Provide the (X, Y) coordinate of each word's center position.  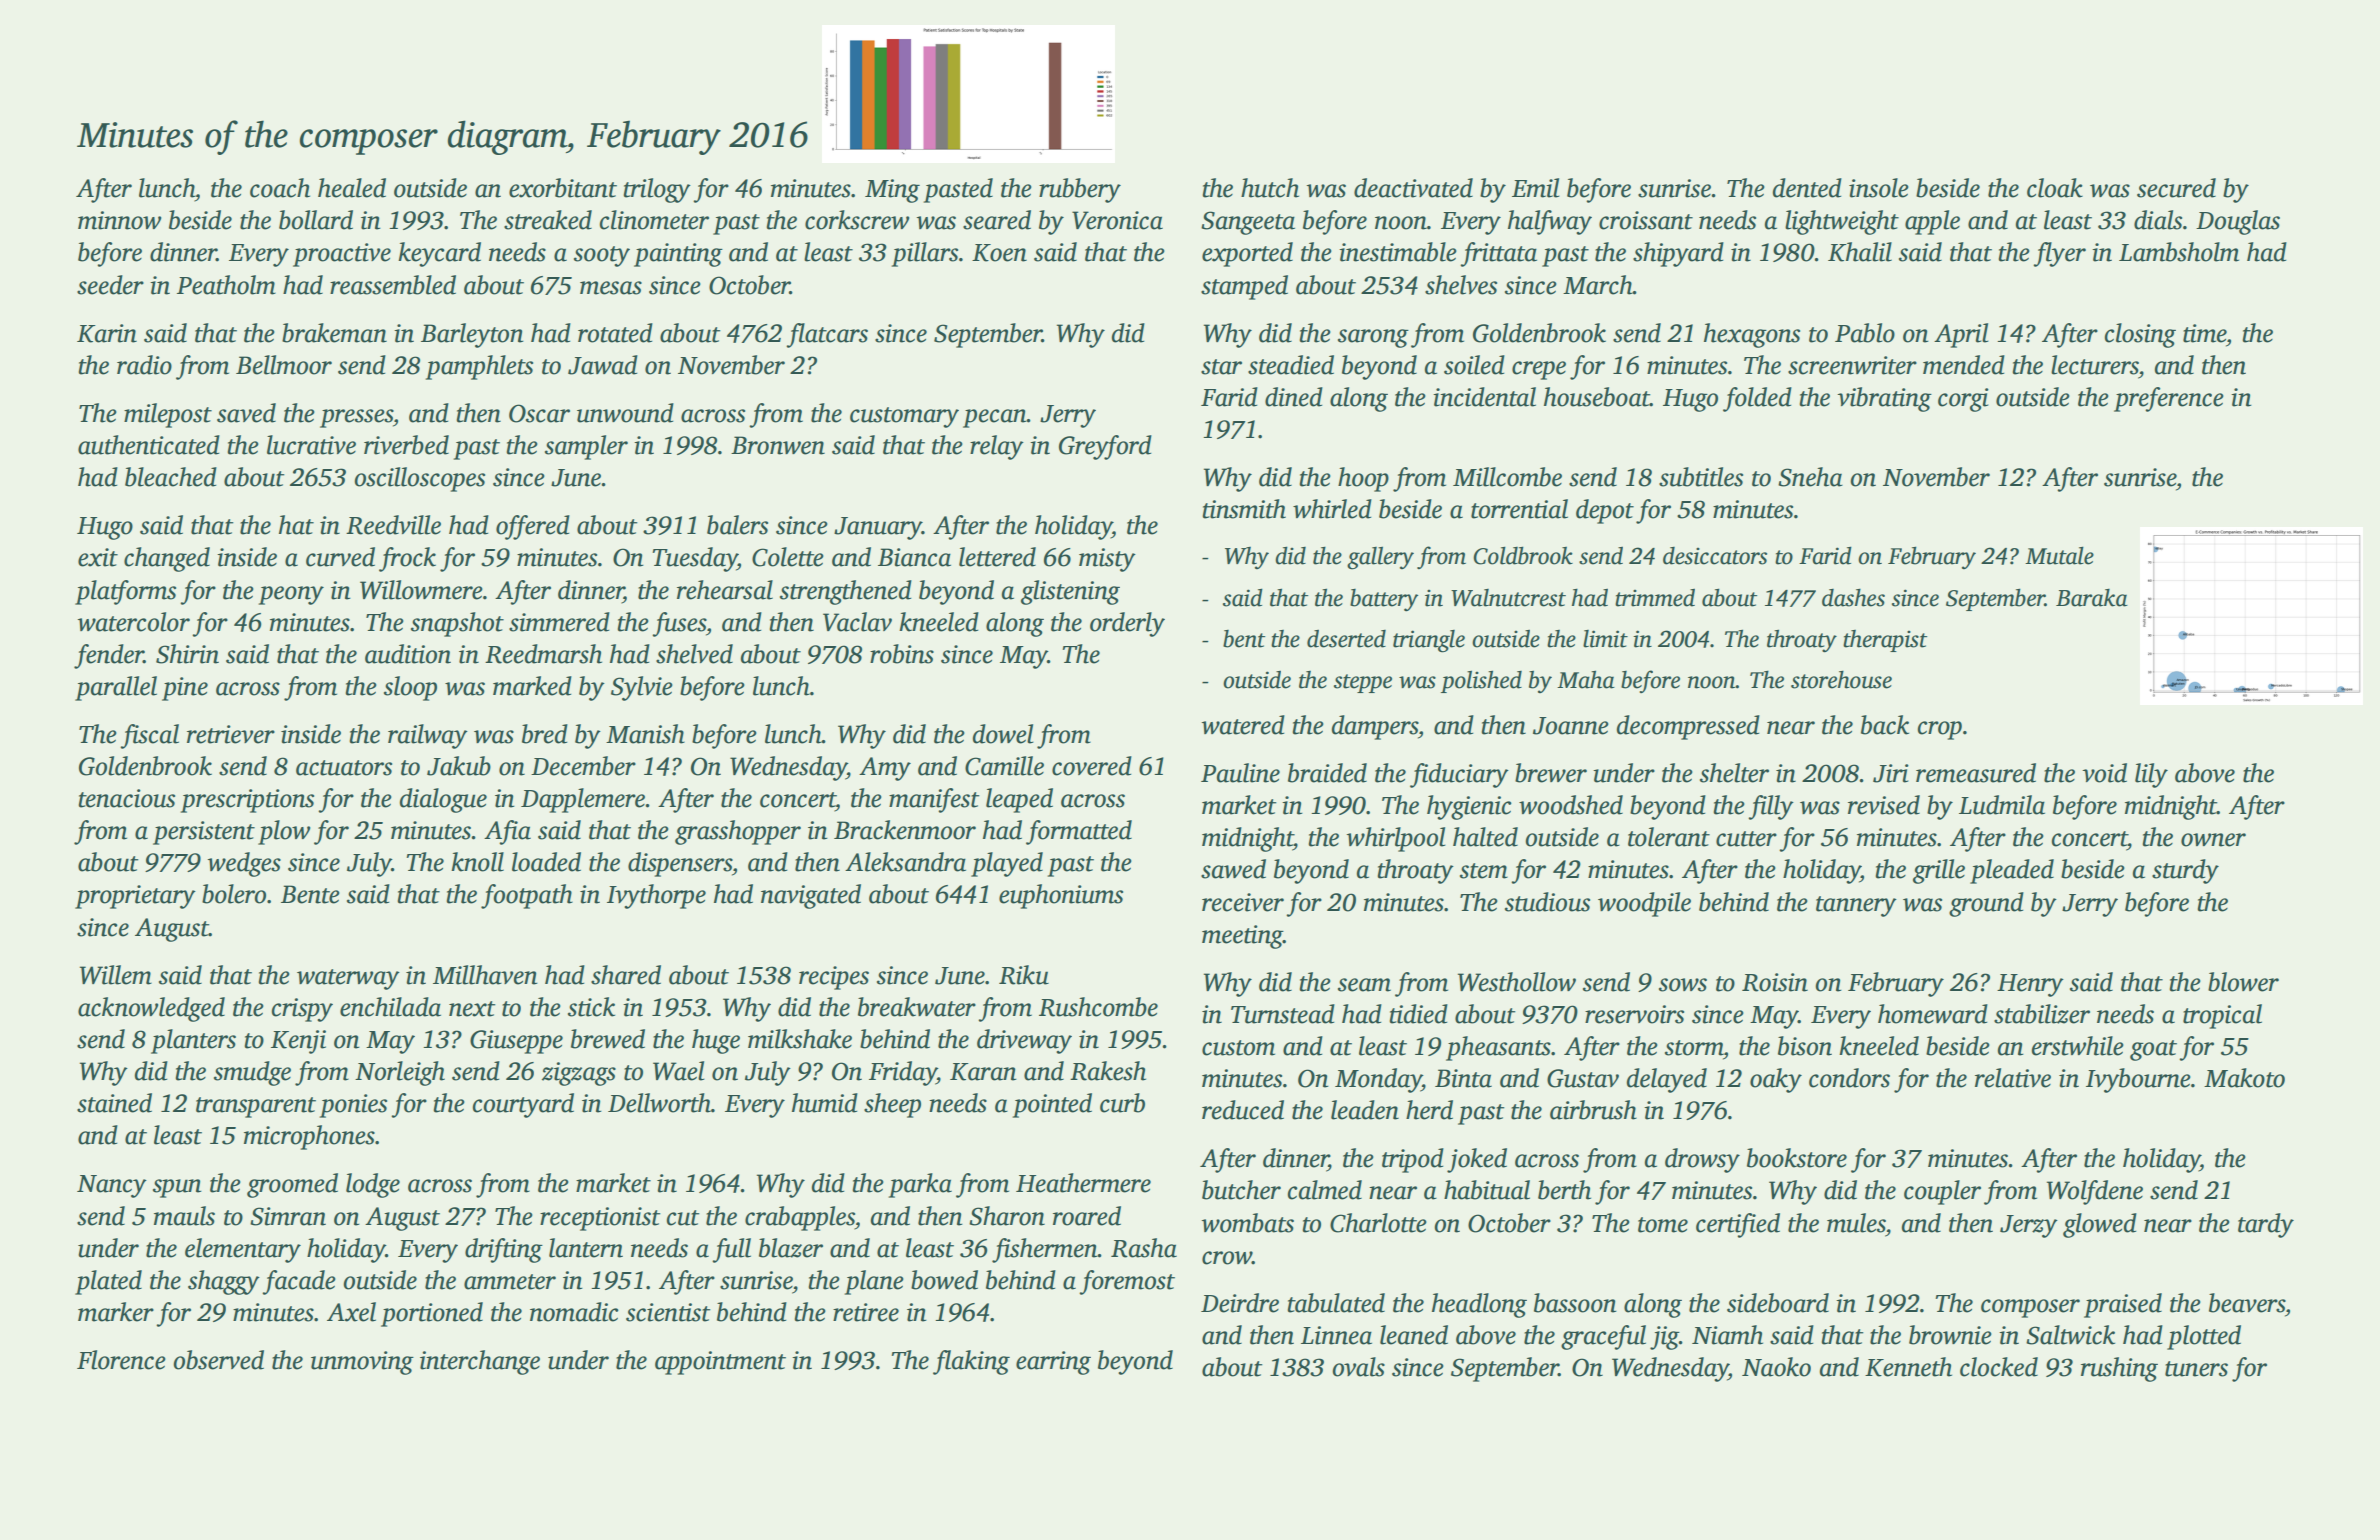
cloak (2055, 188)
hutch (1270, 188)
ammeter (510, 1282)
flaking (971, 1362)
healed (352, 188)
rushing (2119, 1369)
